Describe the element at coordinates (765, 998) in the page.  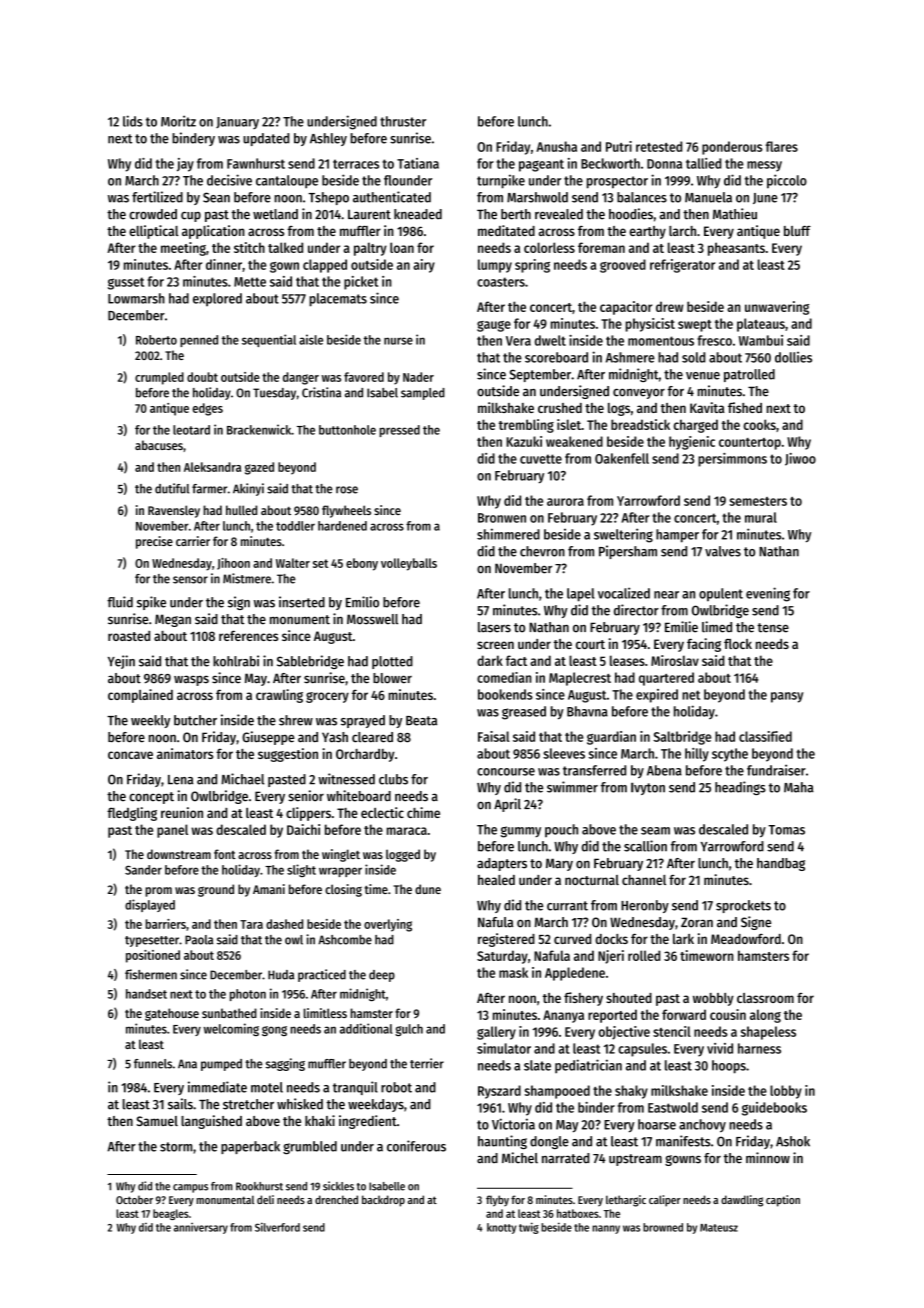
I see `classroom` at that location.
